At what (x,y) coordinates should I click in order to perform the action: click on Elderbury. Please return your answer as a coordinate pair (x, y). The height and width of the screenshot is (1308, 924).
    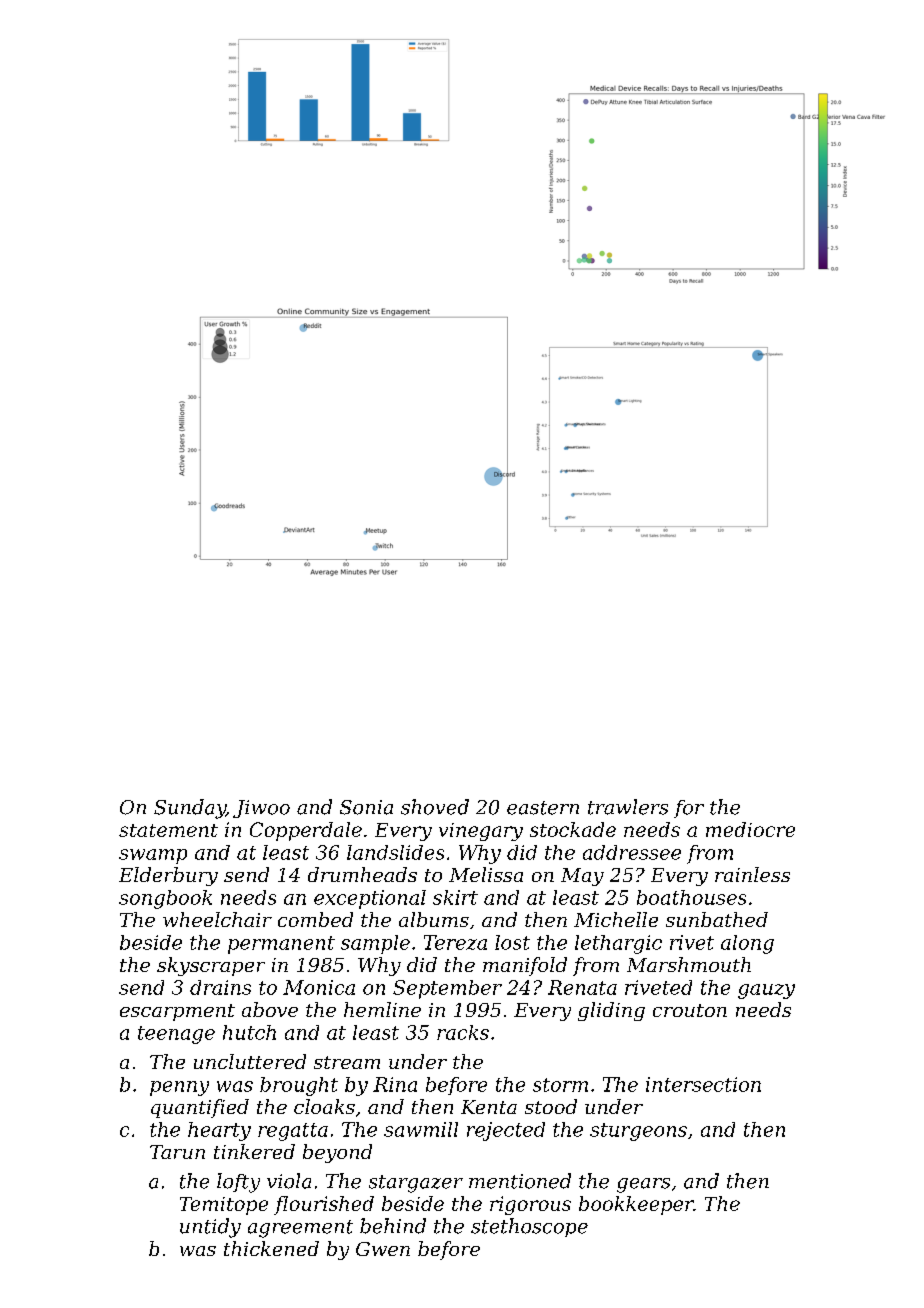
    Looking at the image, I should click on (168, 876).
